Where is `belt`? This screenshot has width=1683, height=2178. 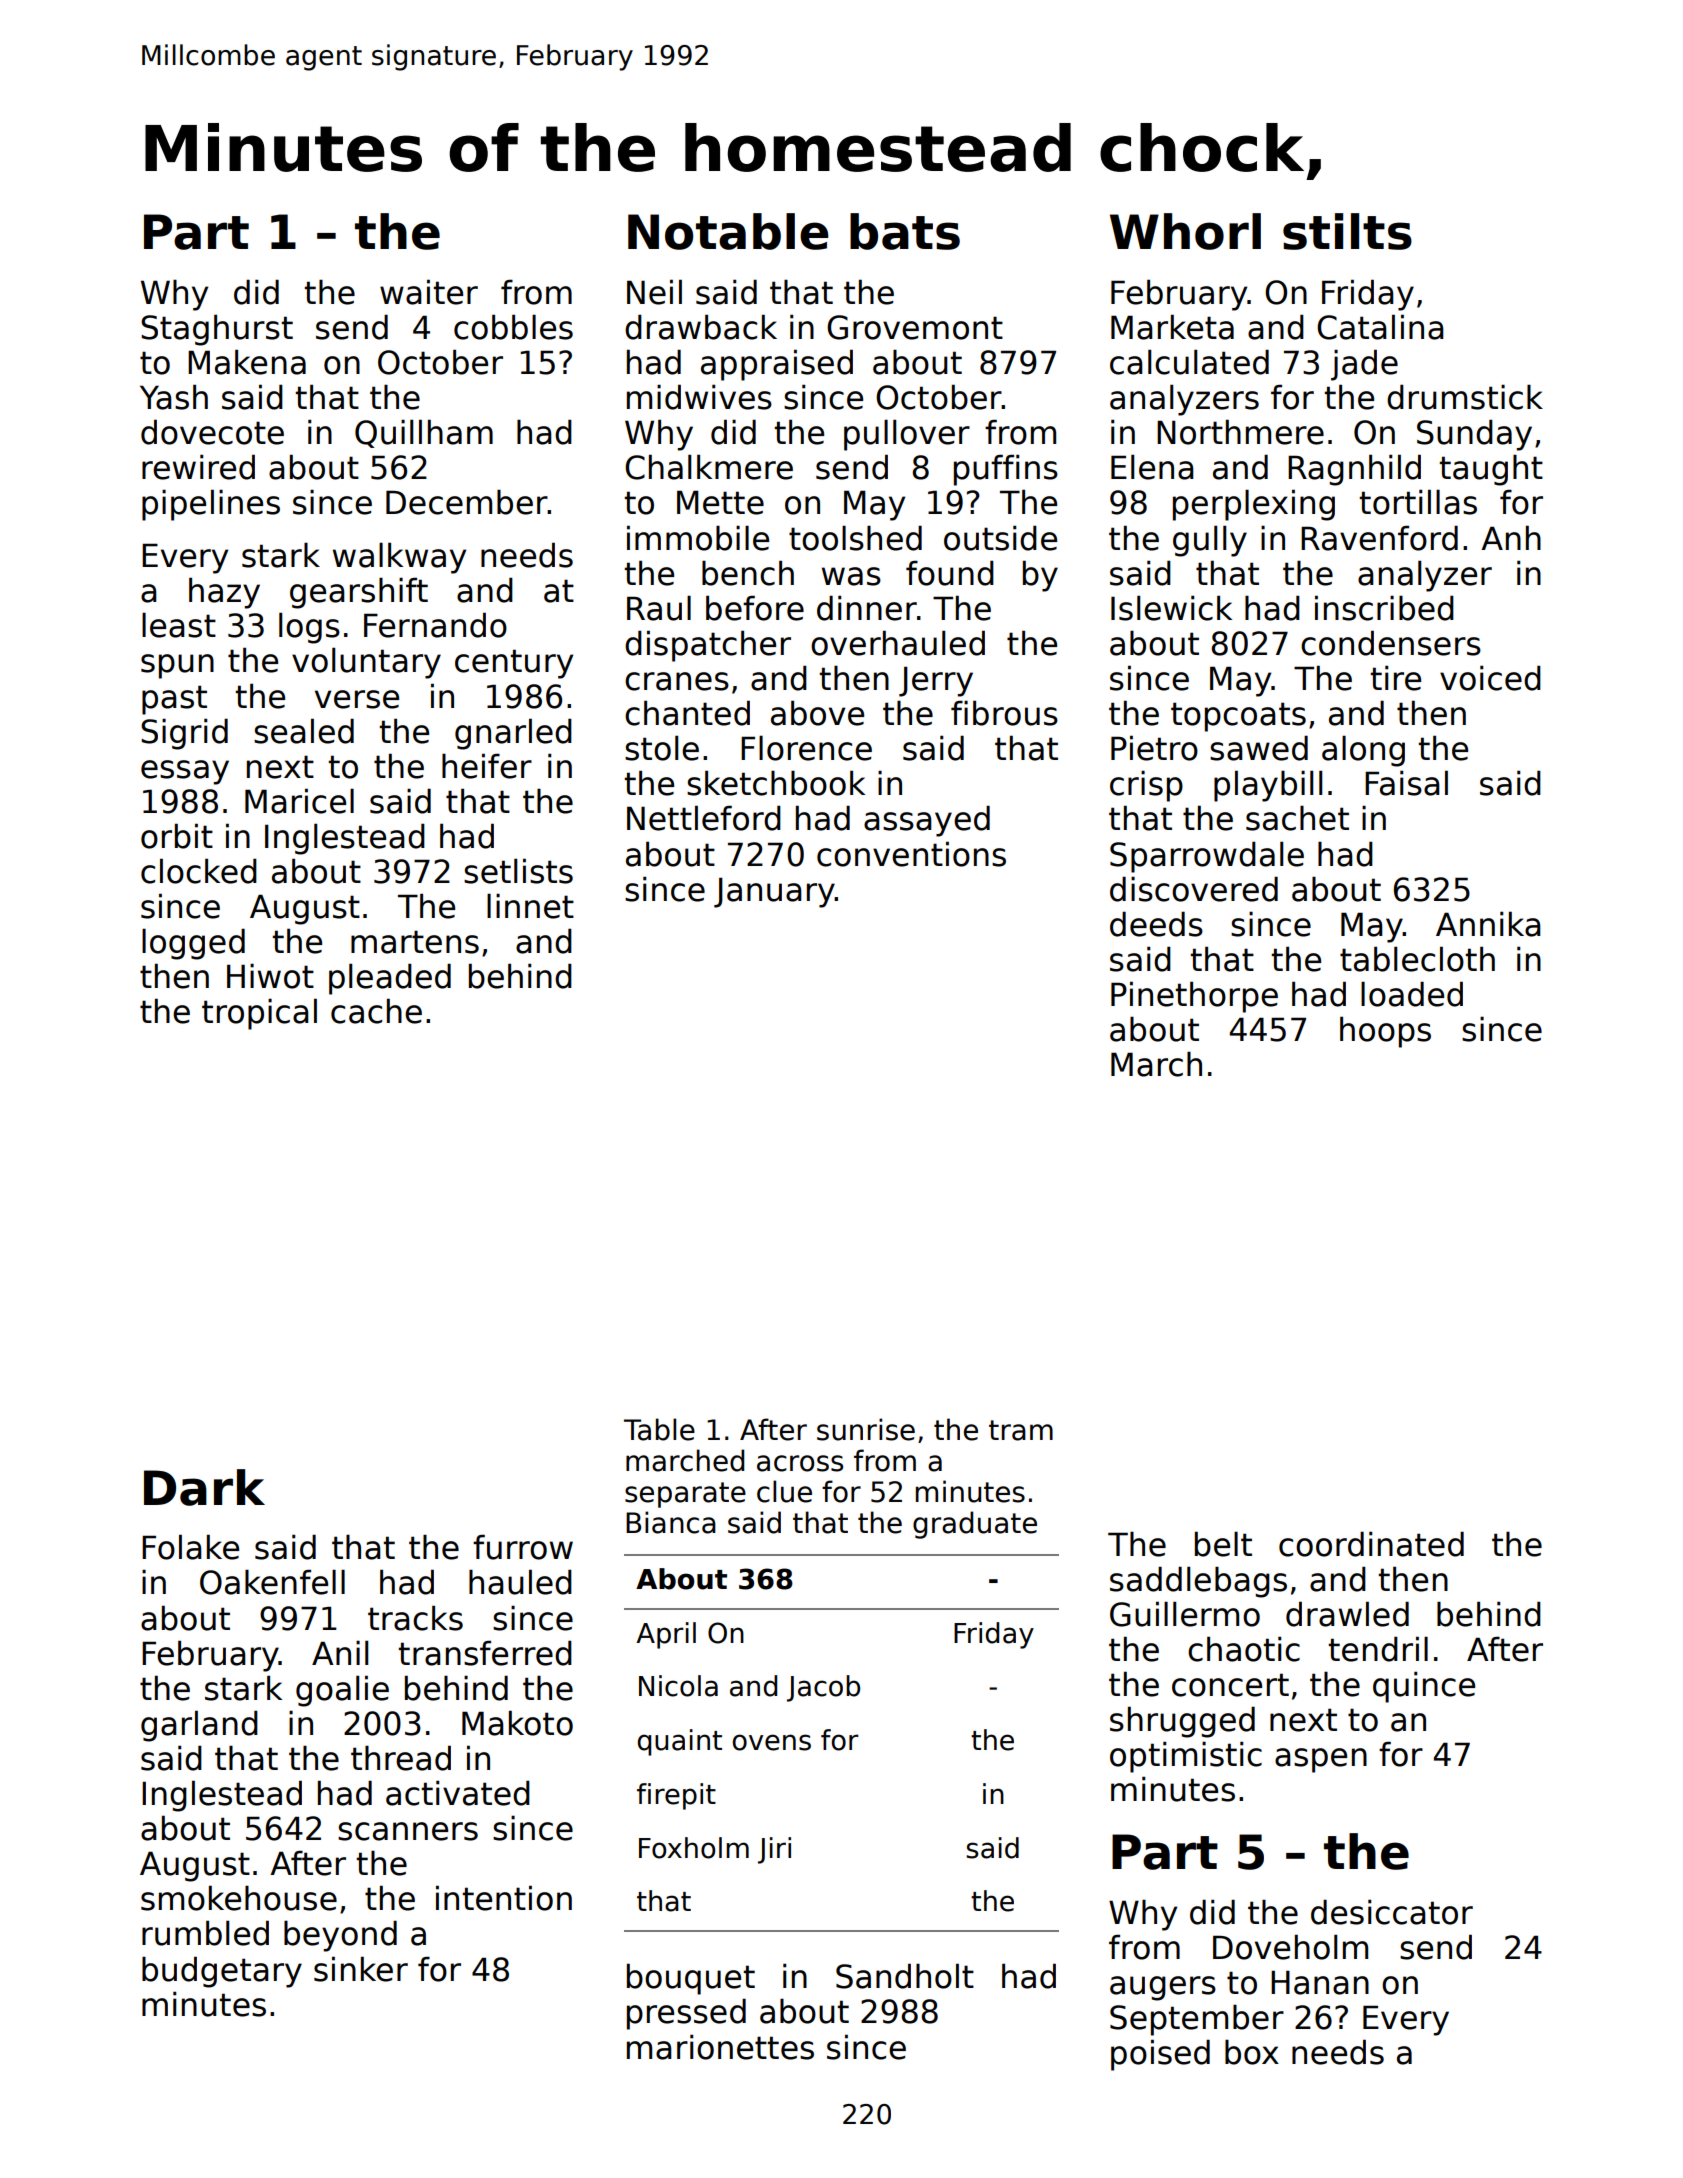
belt is located at coordinates (1223, 1544).
